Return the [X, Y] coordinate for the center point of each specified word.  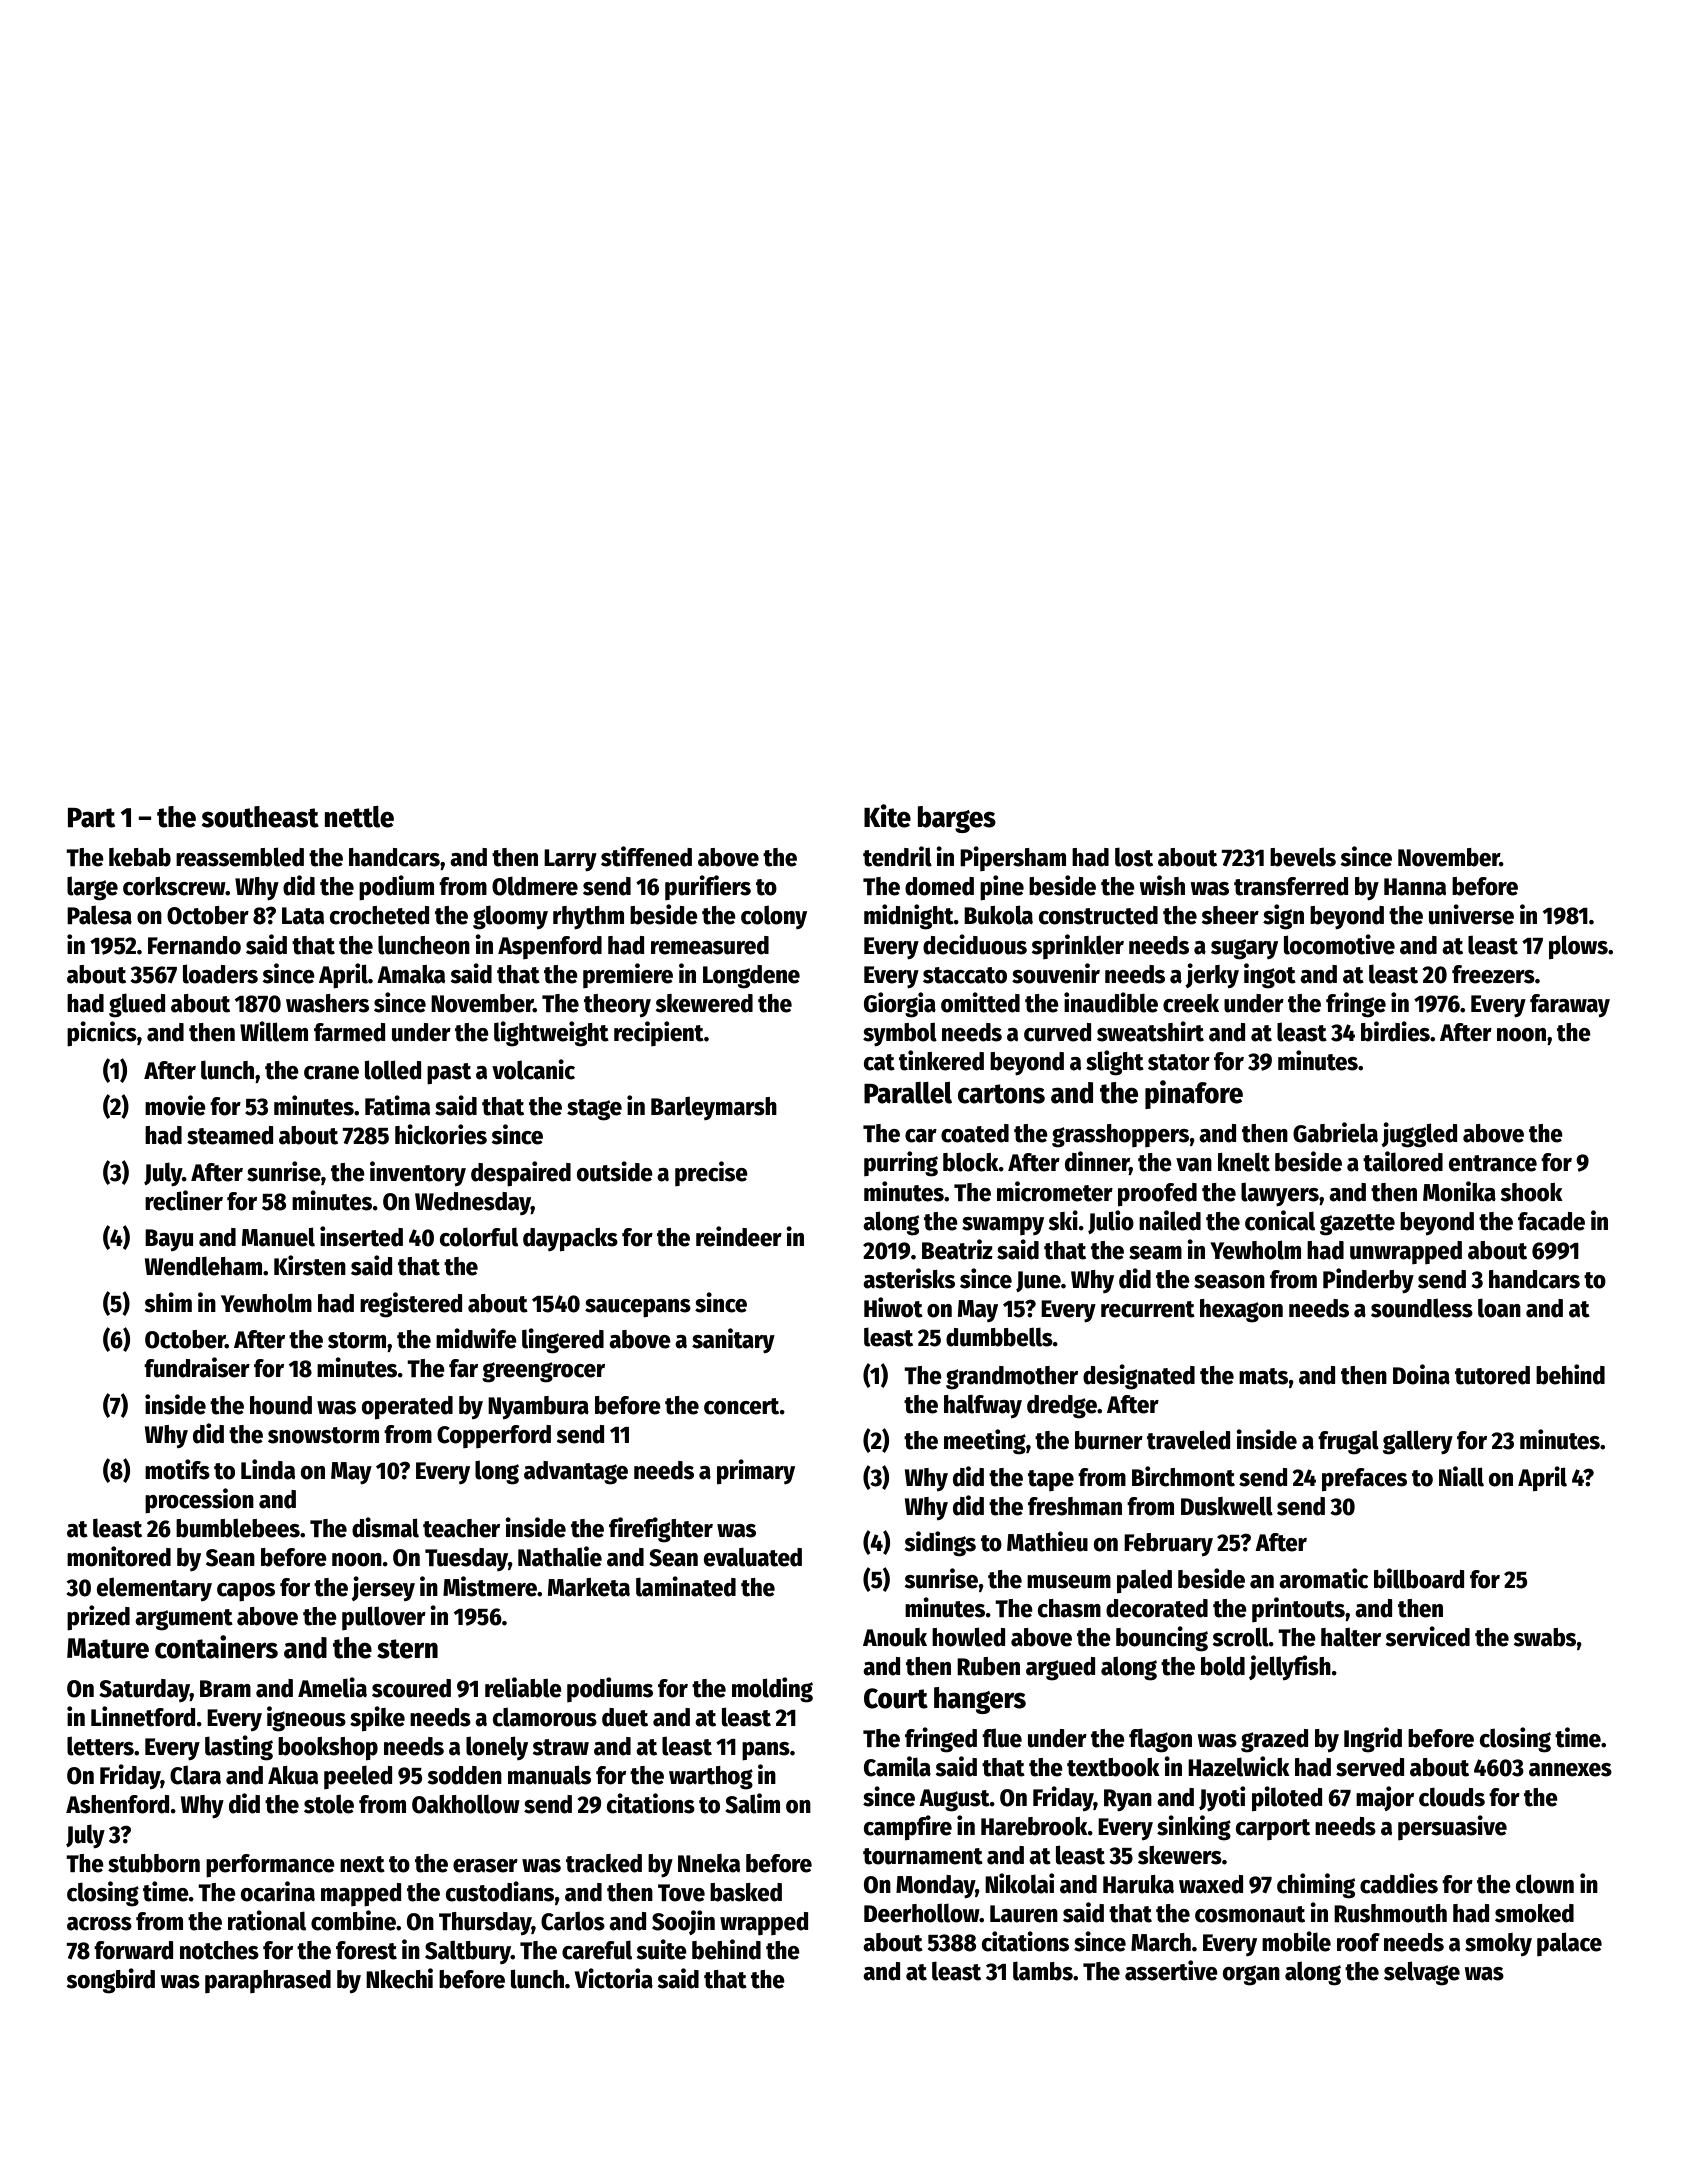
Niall [1461, 1476]
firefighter [661, 1530]
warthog [711, 1778]
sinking [1194, 1828]
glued [137, 1005]
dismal [385, 1527]
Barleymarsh [714, 1108]
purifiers [708, 887]
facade [1551, 1221]
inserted [361, 1236]
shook [1531, 1192]
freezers [1493, 974]
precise [711, 1173]
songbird [110, 1981]
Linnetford [143, 1716]
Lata [303, 916]
